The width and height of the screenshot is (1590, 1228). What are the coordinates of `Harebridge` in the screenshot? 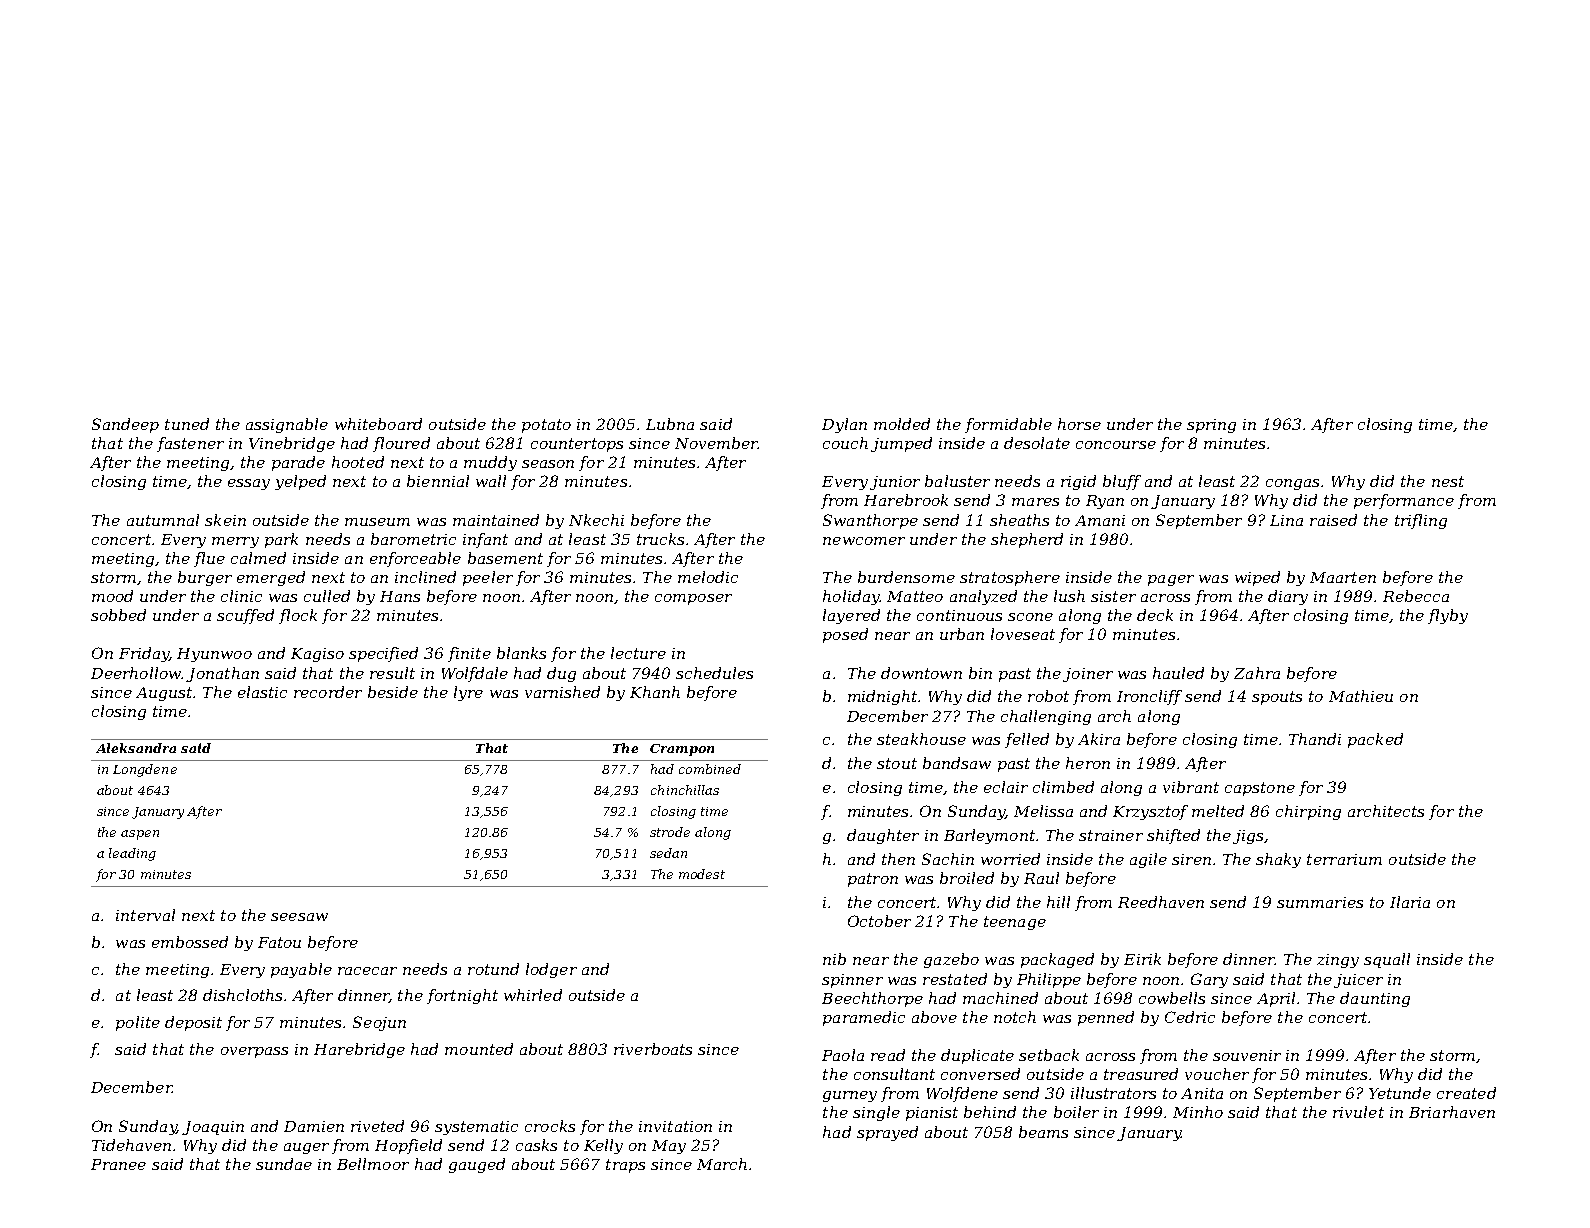 It's located at (359, 1050).
